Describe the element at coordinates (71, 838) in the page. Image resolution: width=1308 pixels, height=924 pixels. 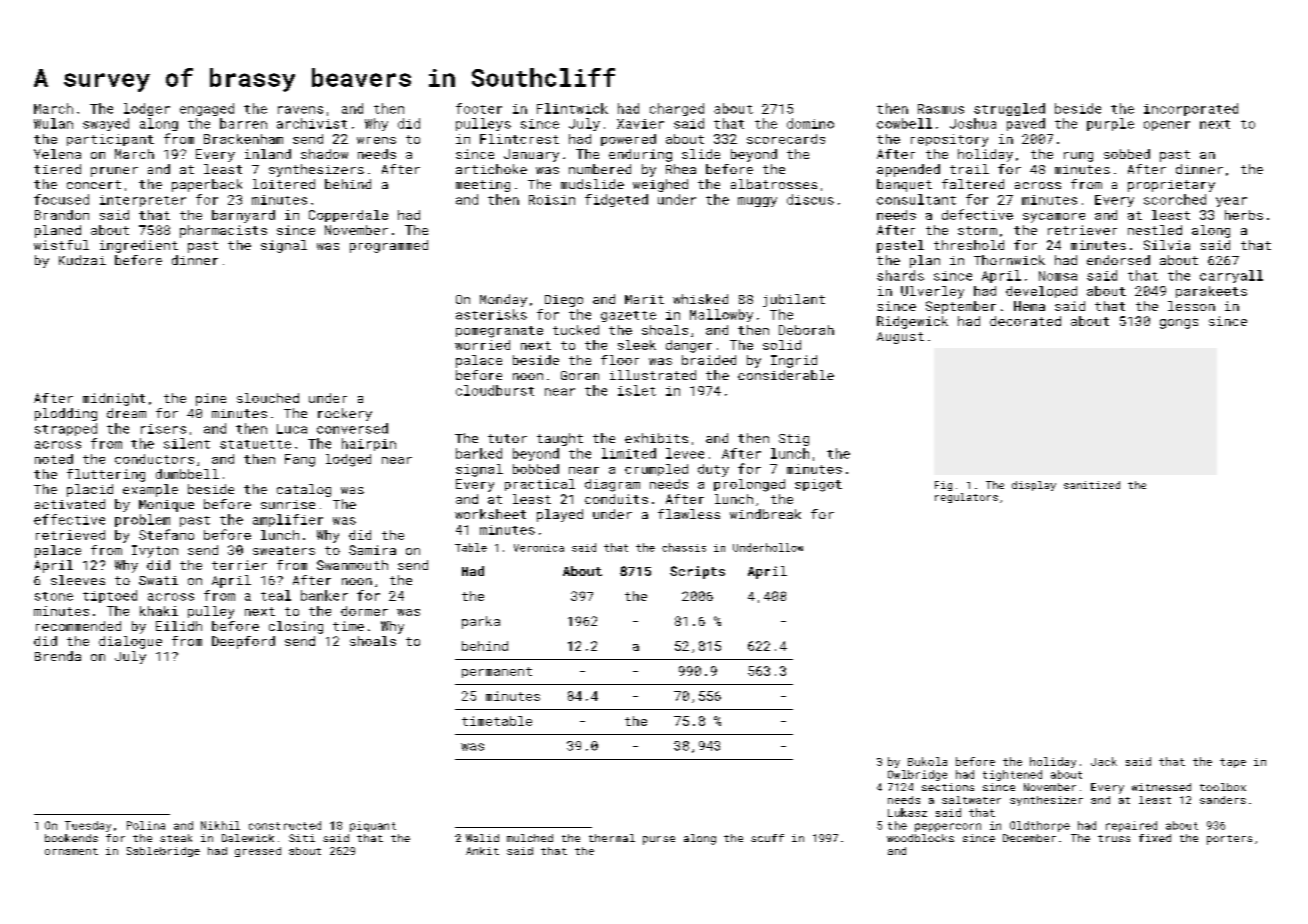
I see `bookends` at that location.
